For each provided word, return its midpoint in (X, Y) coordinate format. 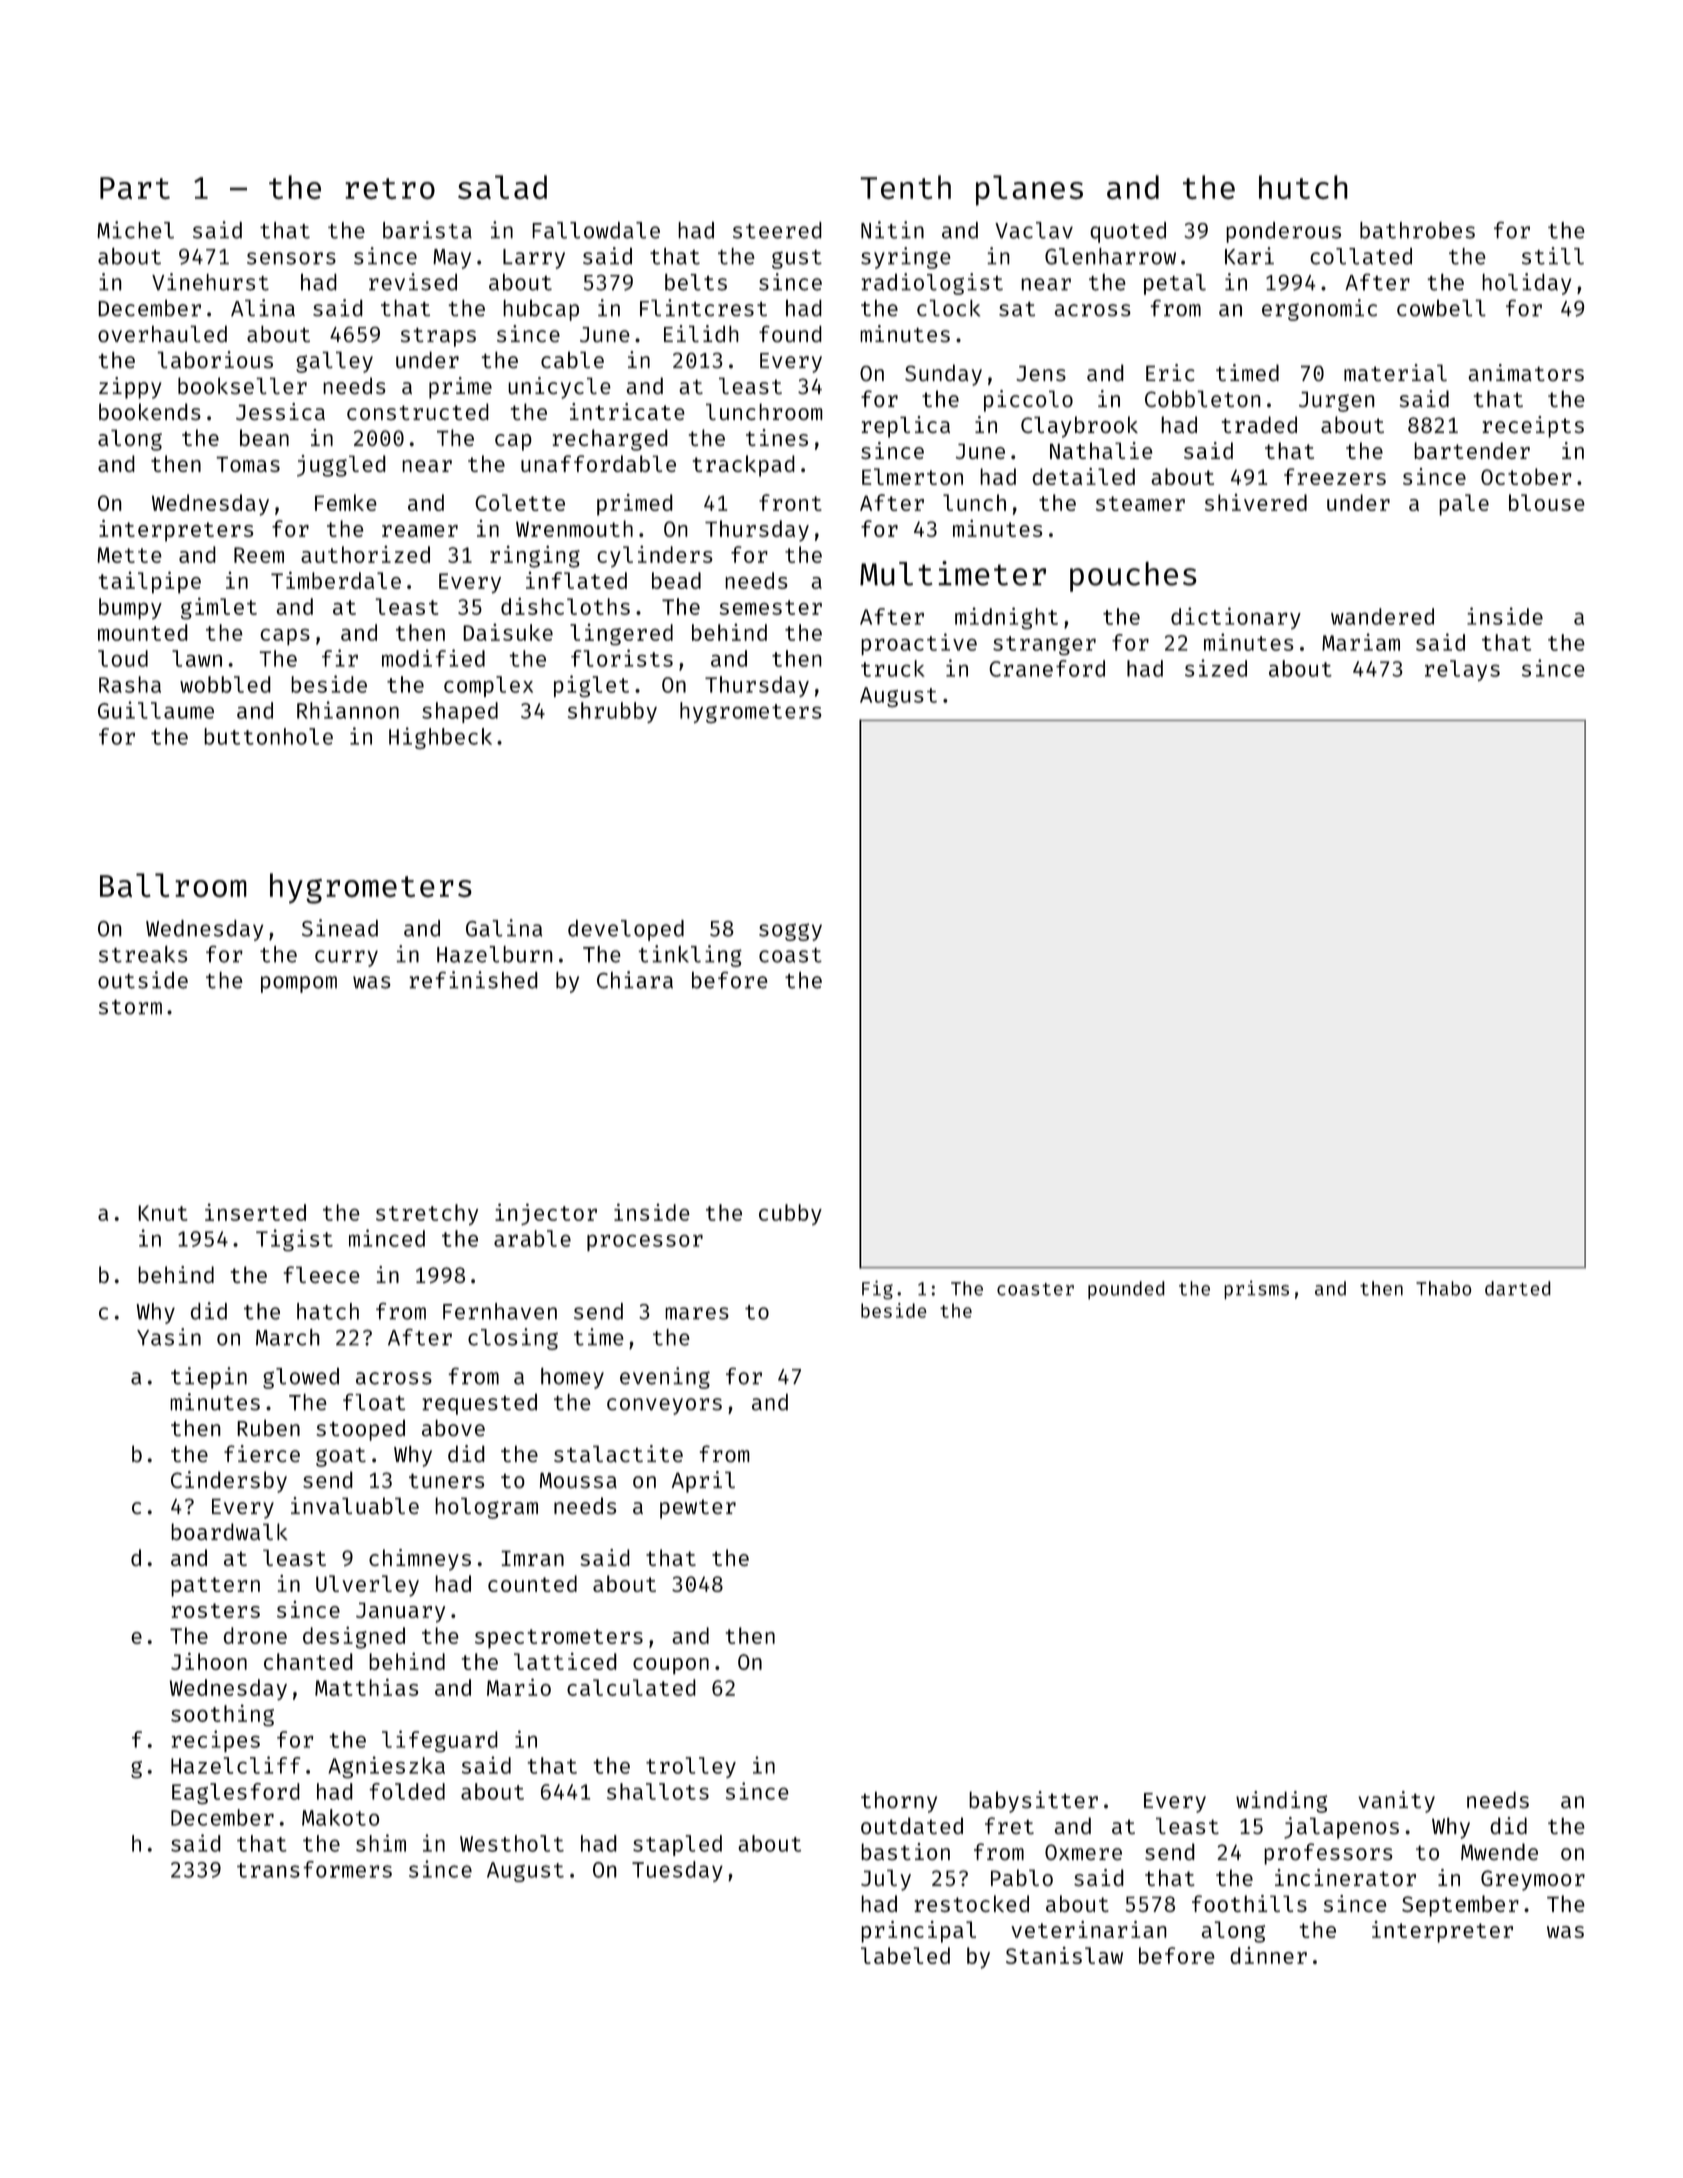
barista (427, 230)
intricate (627, 411)
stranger (1044, 645)
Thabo (1444, 1288)
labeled (905, 1955)
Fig (877, 1290)
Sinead (340, 928)
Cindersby (229, 1482)
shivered (1256, 502)
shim (381, 1843)
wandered (1382, 616)
